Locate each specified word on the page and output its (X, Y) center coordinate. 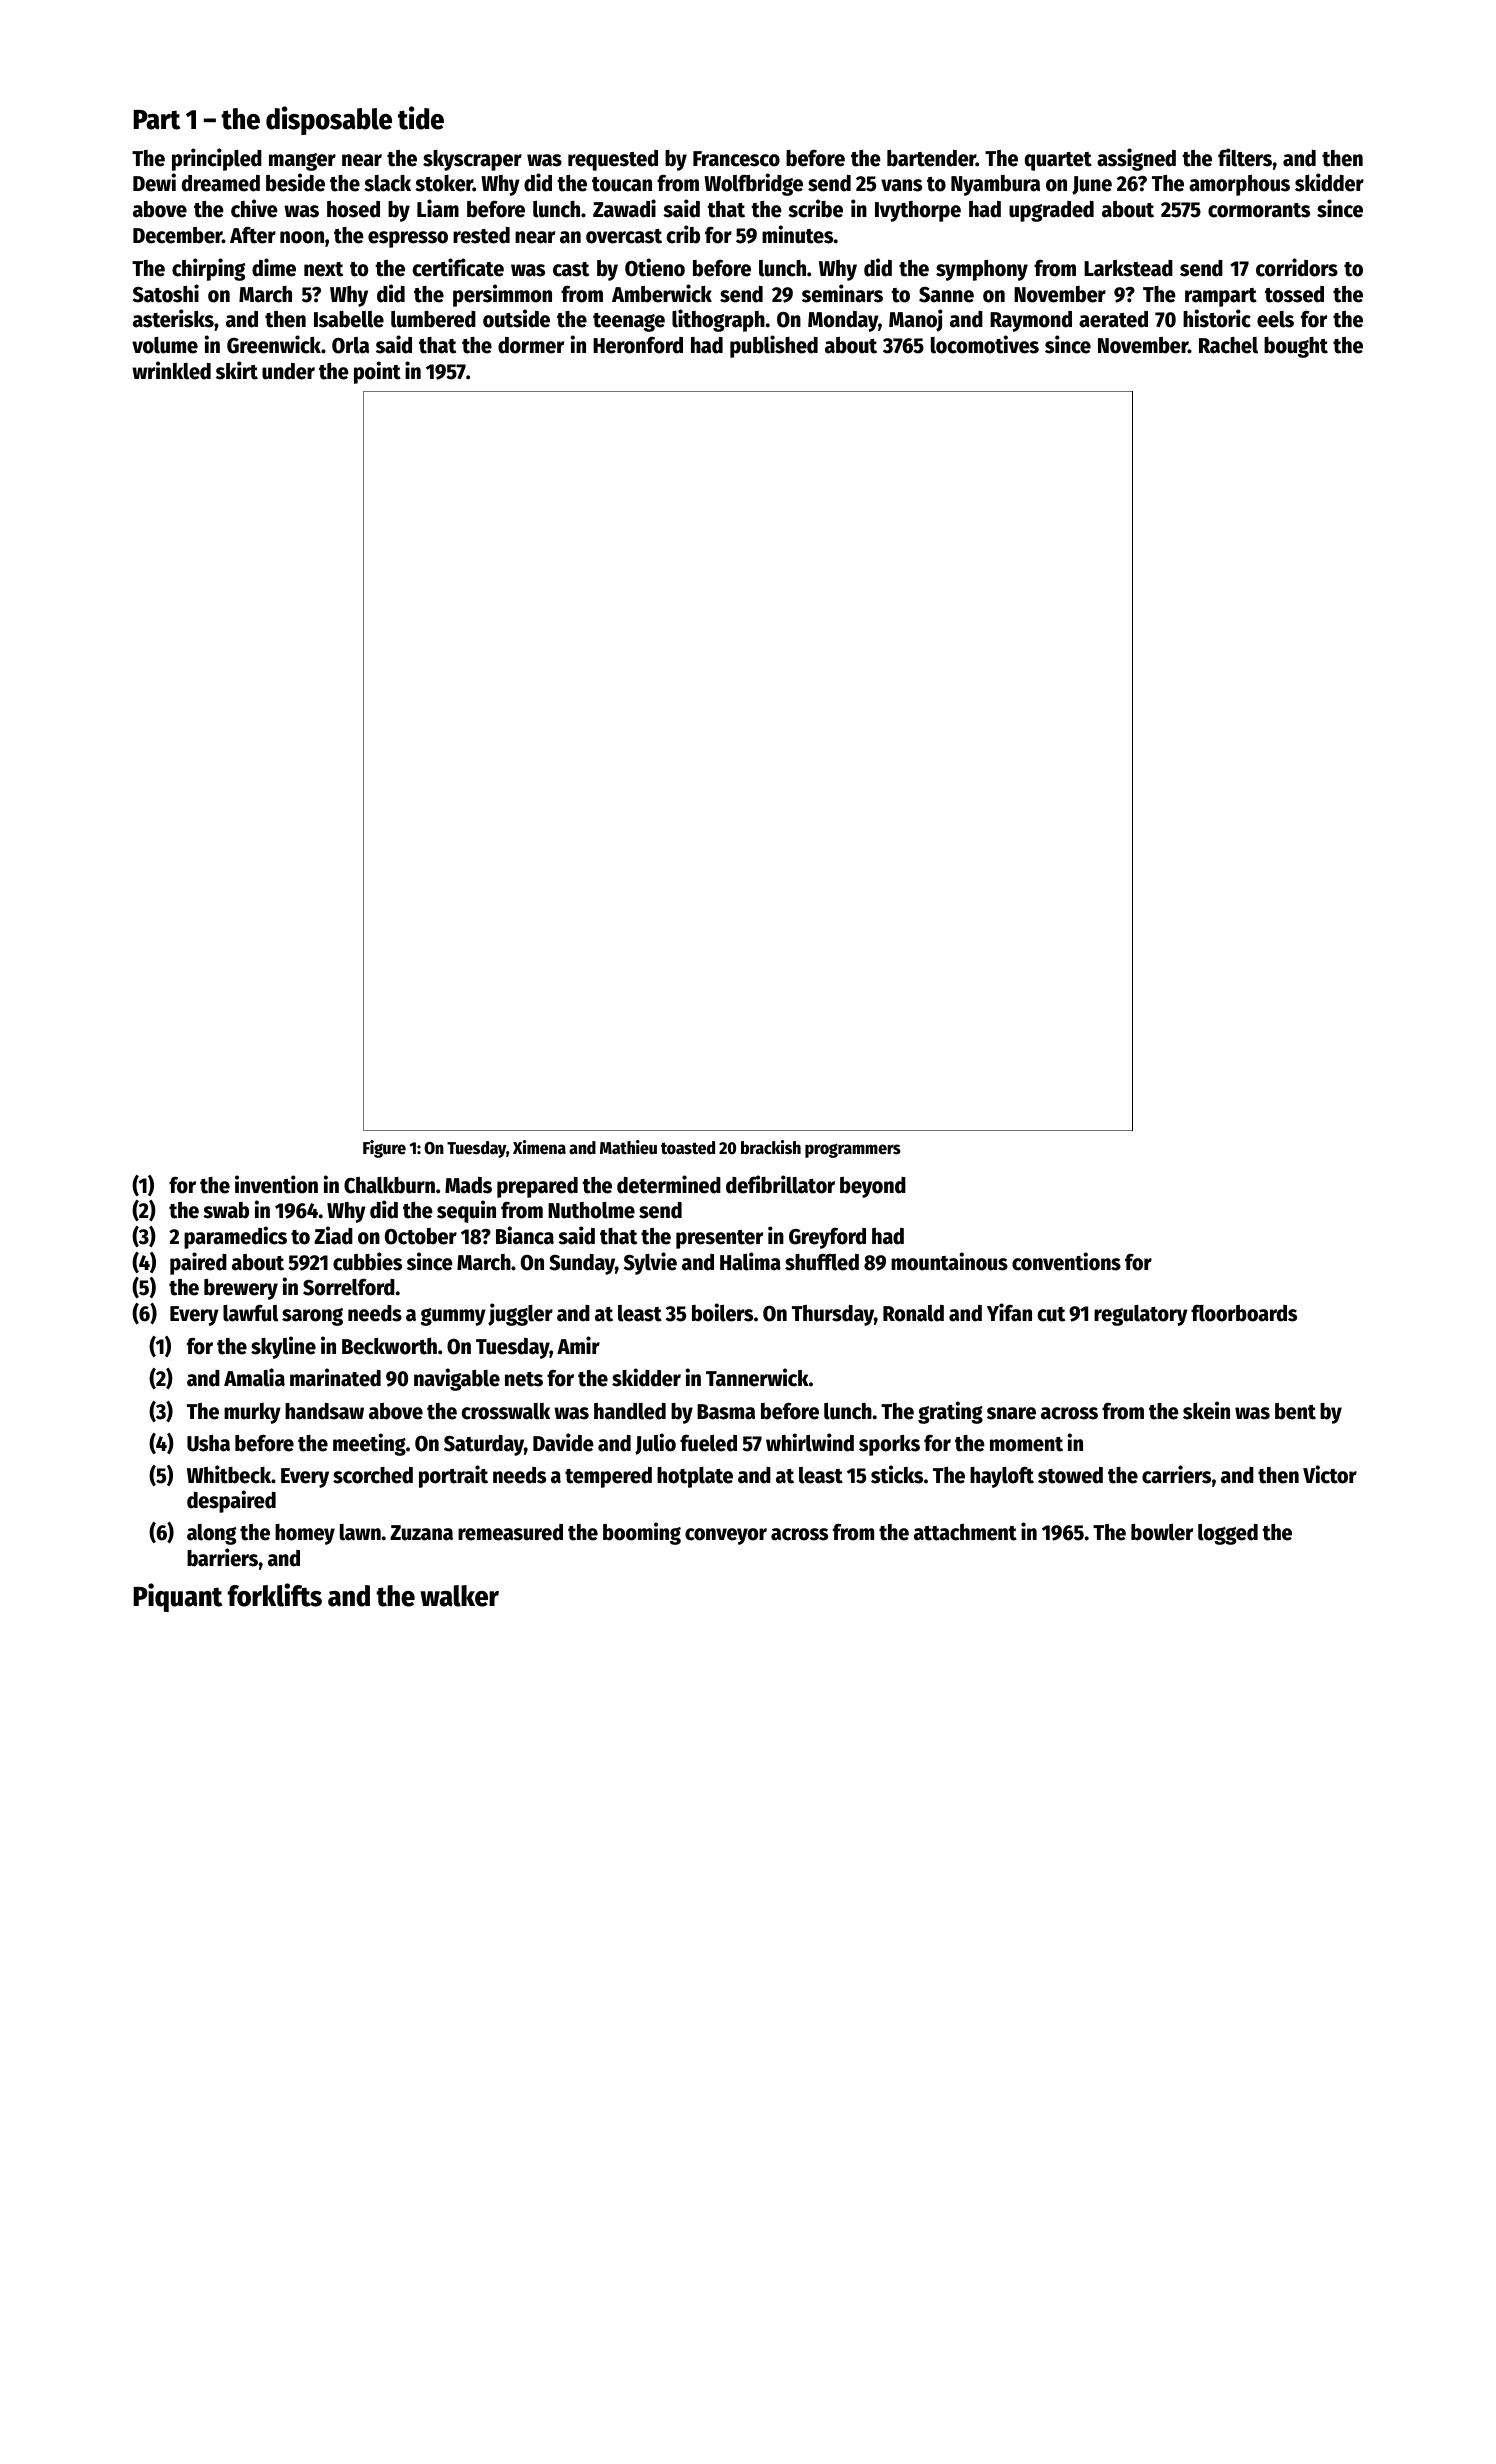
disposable (329, 120)
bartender (931, 158)
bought (1296, 347)
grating (950, 1412)
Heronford (638, 345)
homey (305, 1534)
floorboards (1244, 1313)
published (774, 346)
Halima (750, 1261)
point (377, 372)
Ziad (333, 1235)
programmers (853, 1150)
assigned (1136, 159)
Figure (384, 1149)
